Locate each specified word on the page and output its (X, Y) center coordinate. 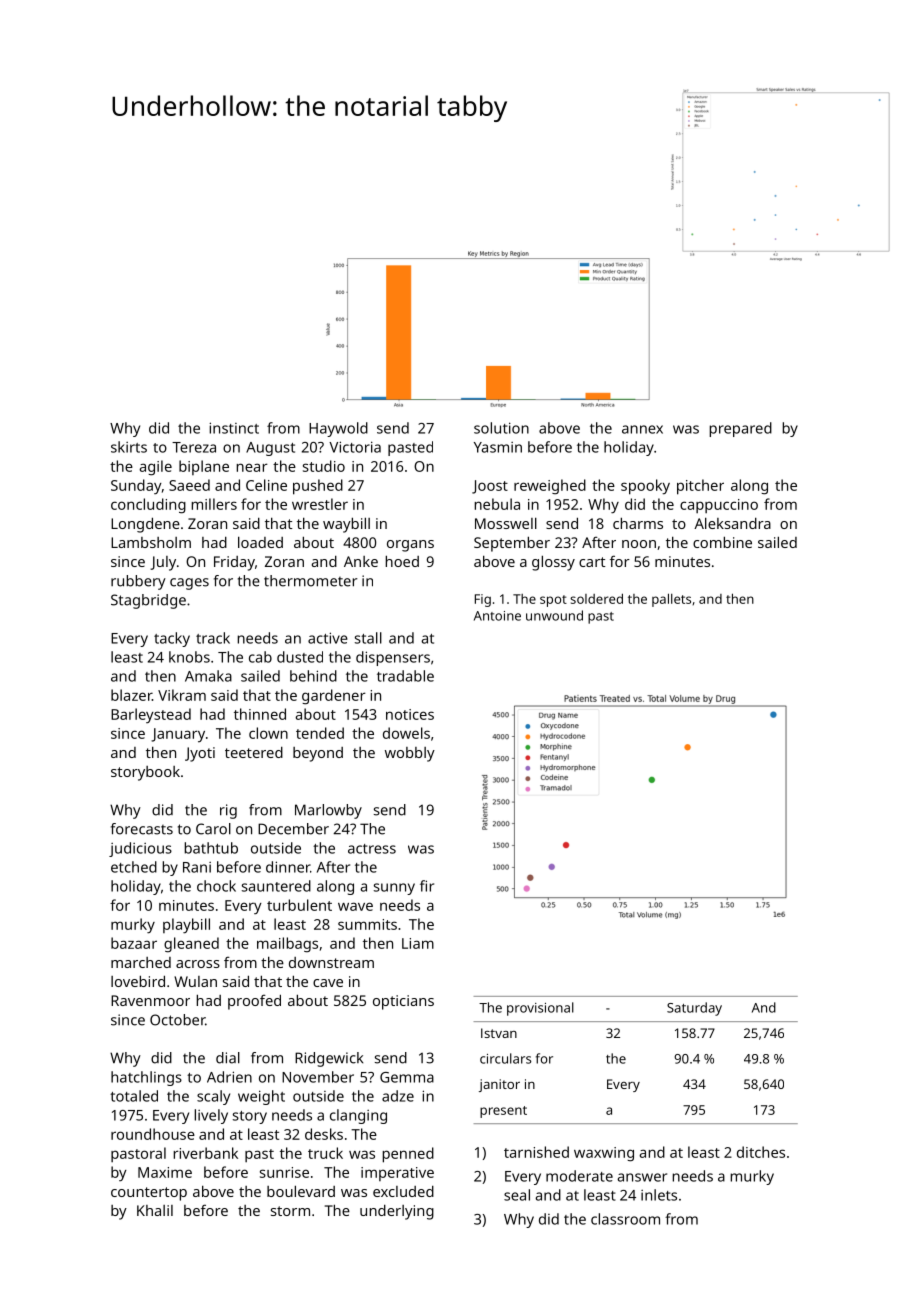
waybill (346, 525)
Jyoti (200, 754)
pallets (671, 600)
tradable (405, 676)
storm (290, 1211)
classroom (625, 1219)
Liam (418, 943)
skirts (129, 447)
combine (722, 542)
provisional (540, 1009)
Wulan (195, 981)
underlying (397, 1212)
